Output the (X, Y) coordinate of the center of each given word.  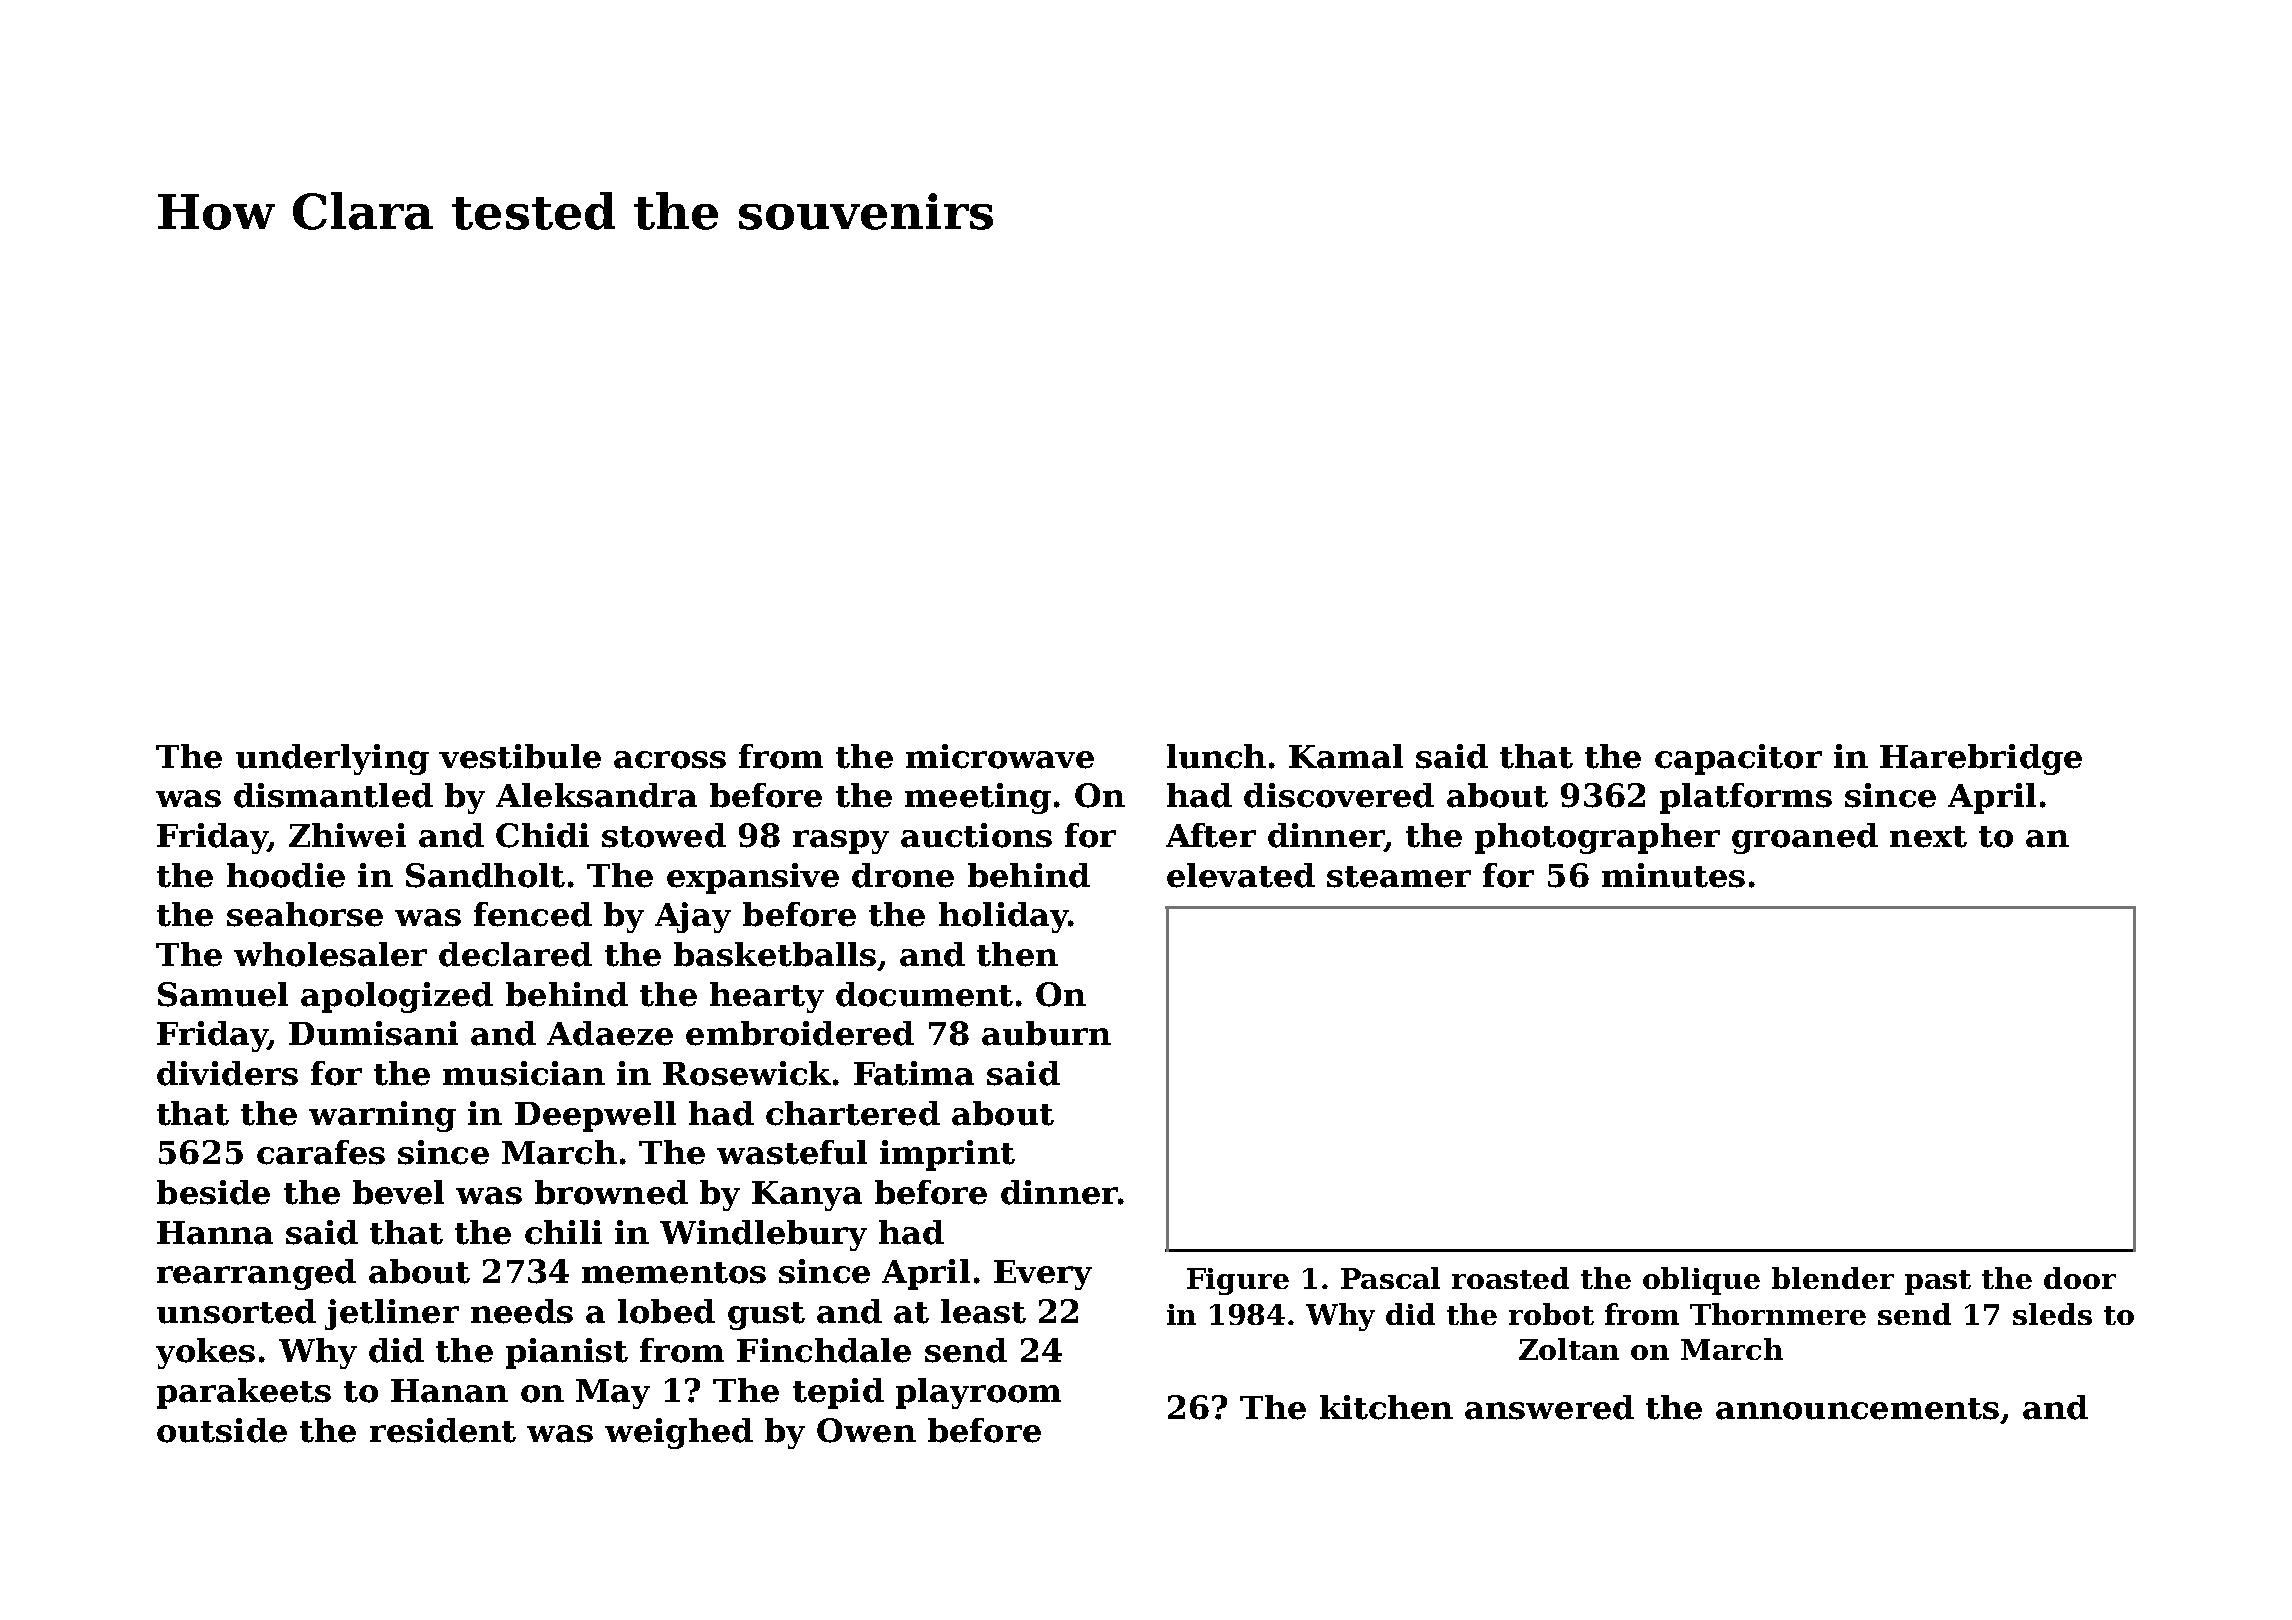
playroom (978, 1393)
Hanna (215, 1233)
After (1211, 835)
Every (1043, 1275)
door (2080, 1278)
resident (443, 1430)
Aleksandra (596, 795)
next (1928, 837)
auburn (1046, 1033)
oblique (1701, 1281)
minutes (1673, 875)
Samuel (223, 994)
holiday (1003, 917)
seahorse (305, 914)
